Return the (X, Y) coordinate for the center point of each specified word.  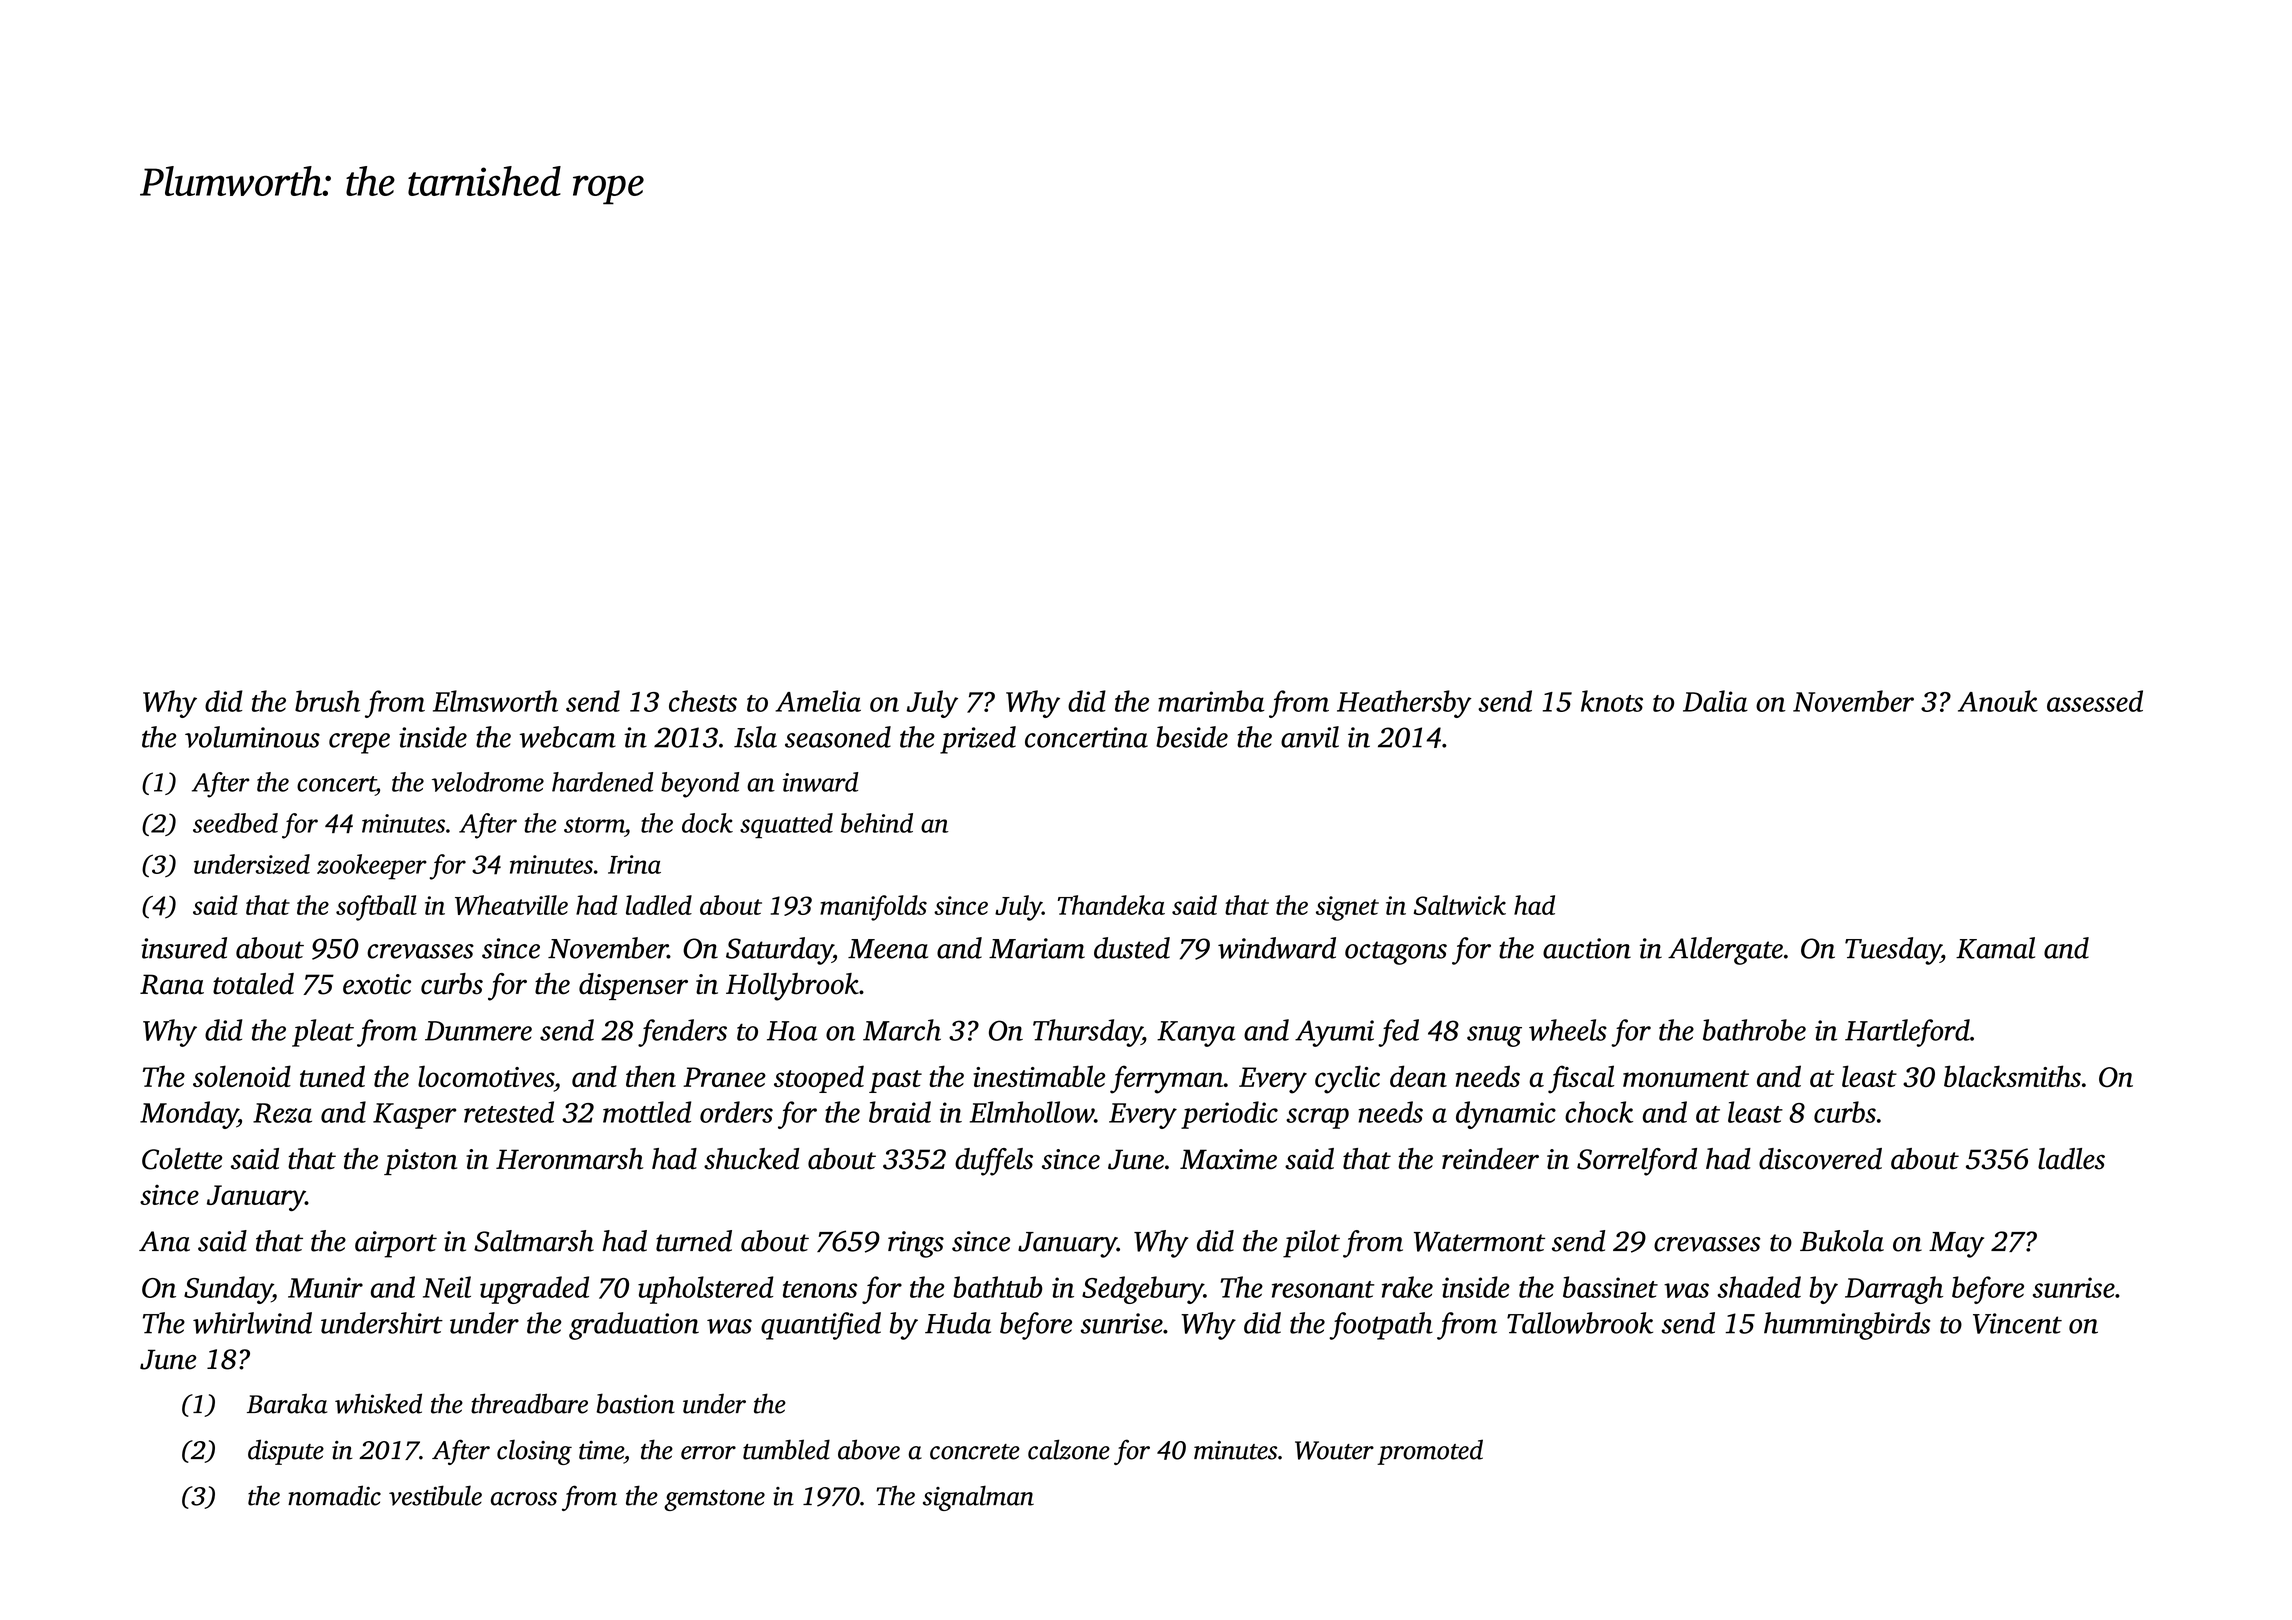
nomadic (334, 1495)
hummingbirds (1847, 1326)
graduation (634, 1326)
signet (1347, 908)
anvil (1310, 737)
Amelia (818, 701)
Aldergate (1725, 951)
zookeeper (372, 867)
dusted (1132, 948)
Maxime (1228, 1159)
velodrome (488, 782)
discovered (1820, 1159)
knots (1612, 701)
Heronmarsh (569, 1159)
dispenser (633, 986)
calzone (1069, 1449)
